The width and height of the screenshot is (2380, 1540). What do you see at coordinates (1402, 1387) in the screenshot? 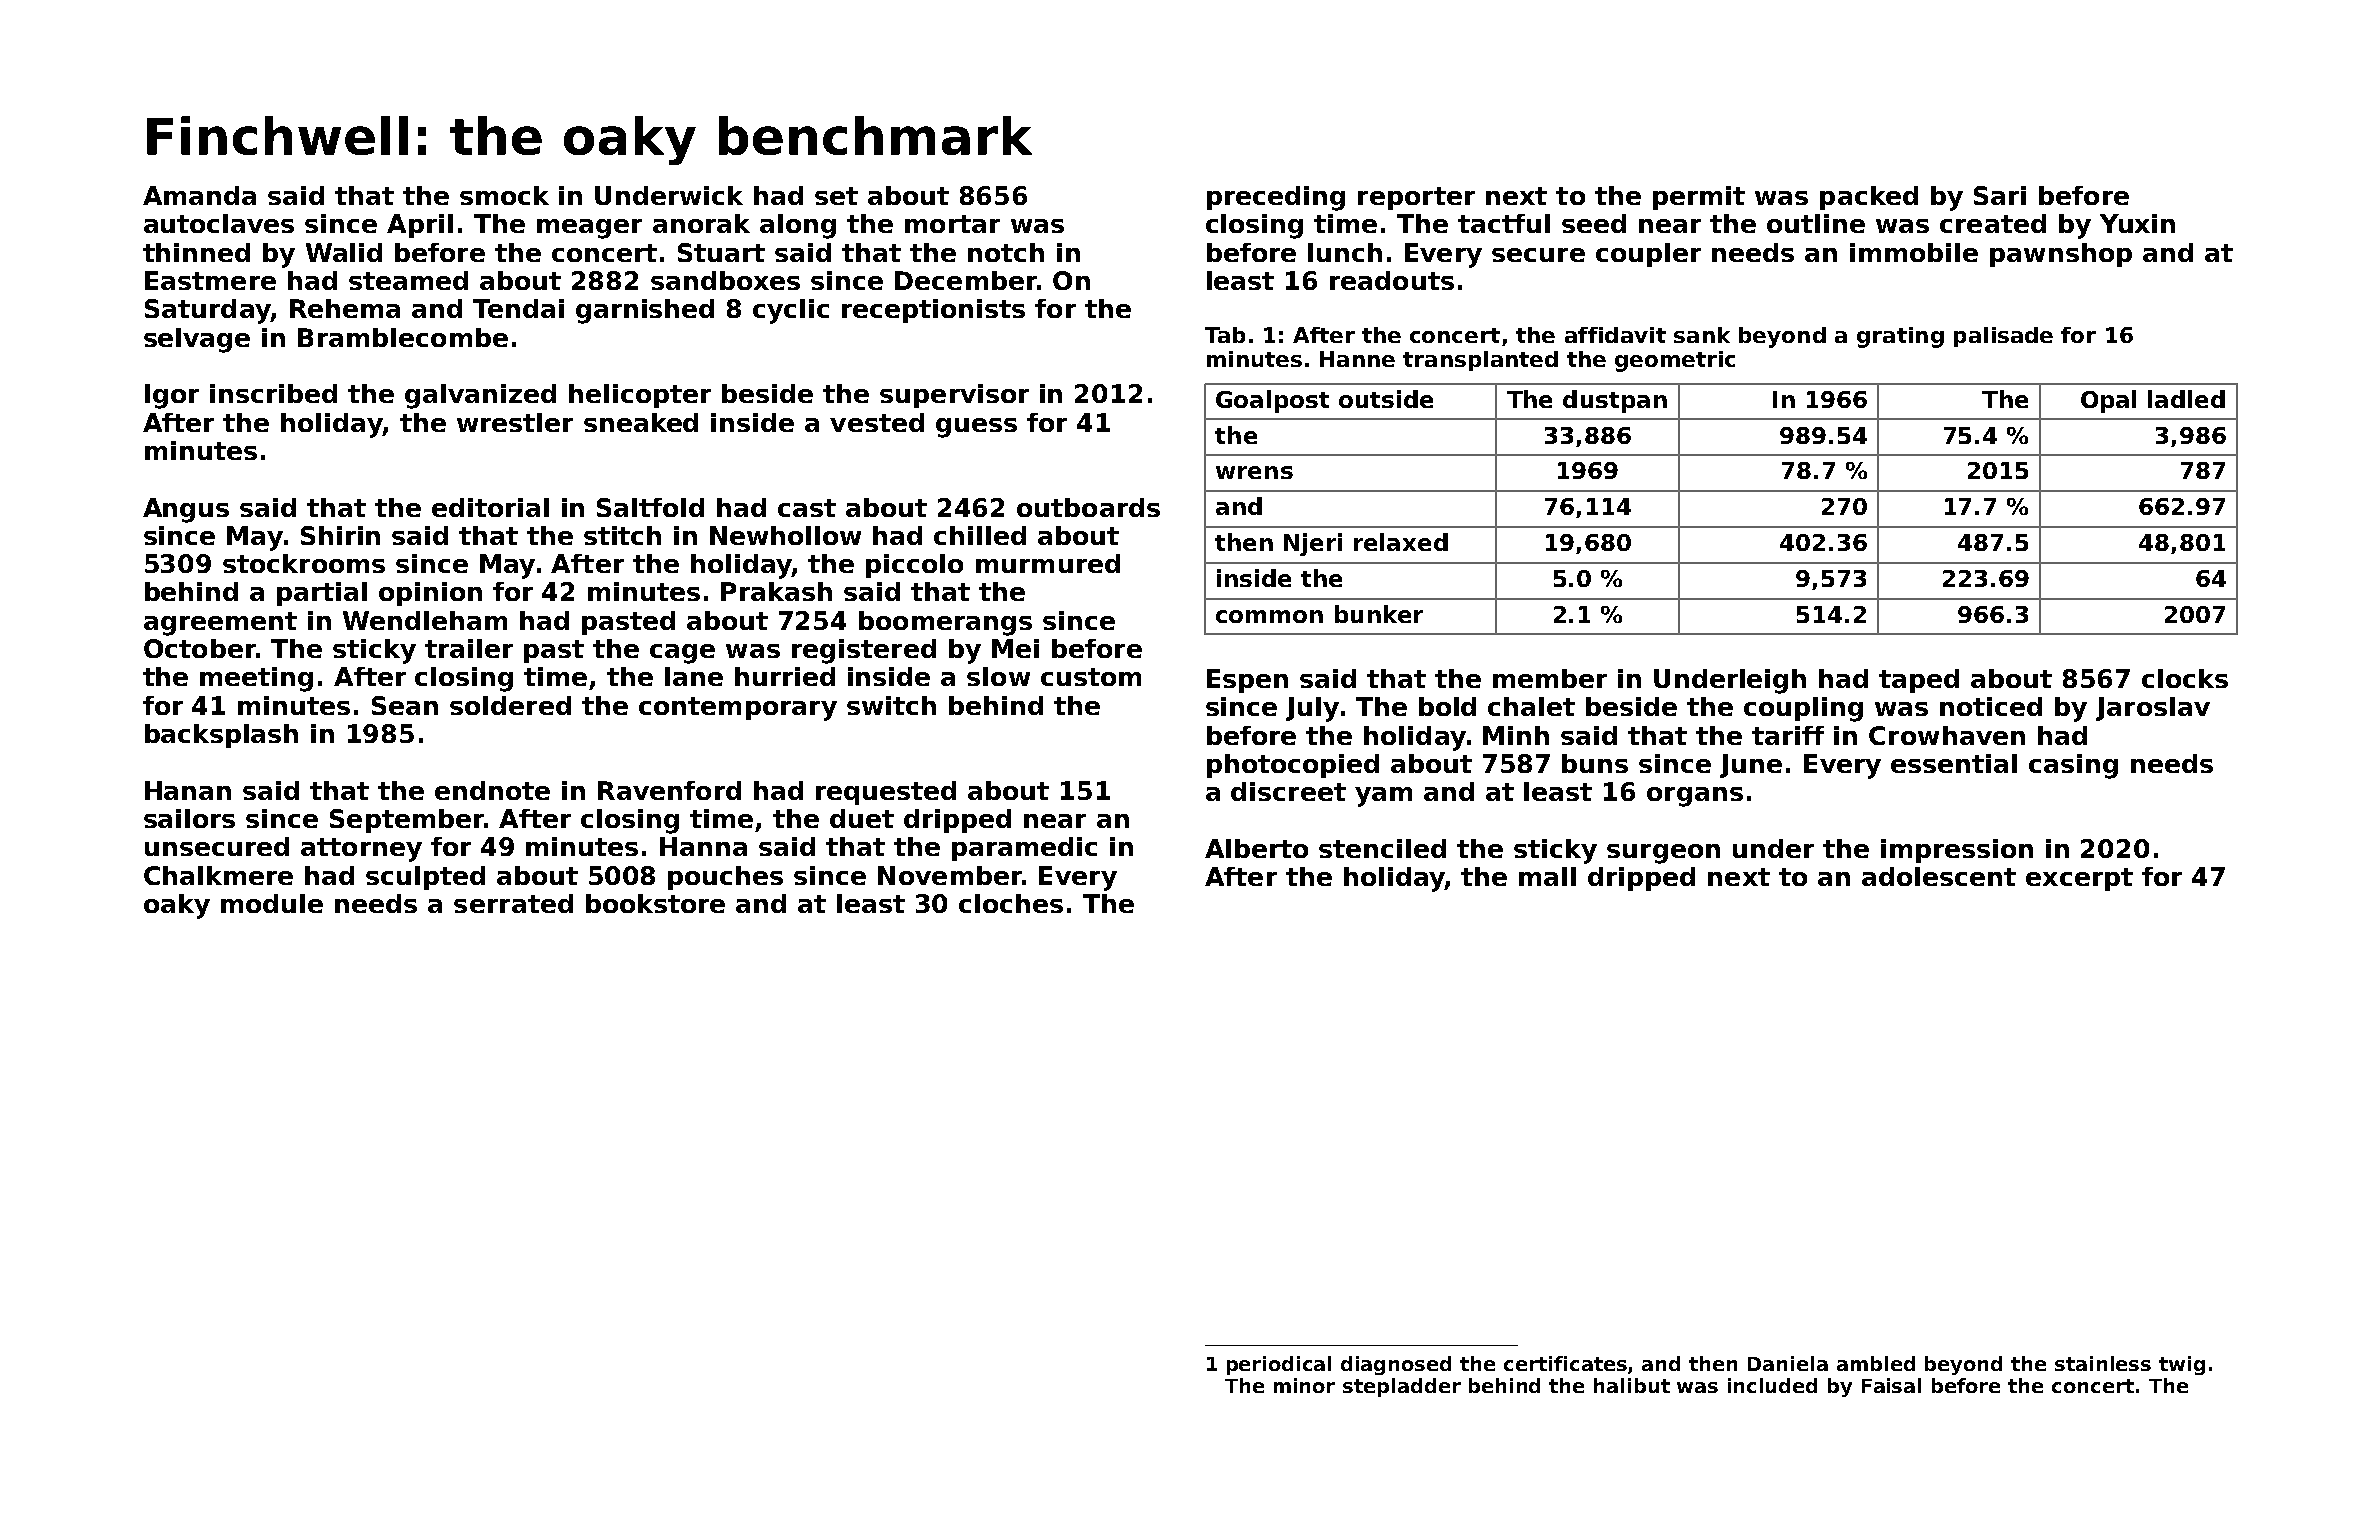
I see `stepladder` at bounding box center [1402, 1387].
